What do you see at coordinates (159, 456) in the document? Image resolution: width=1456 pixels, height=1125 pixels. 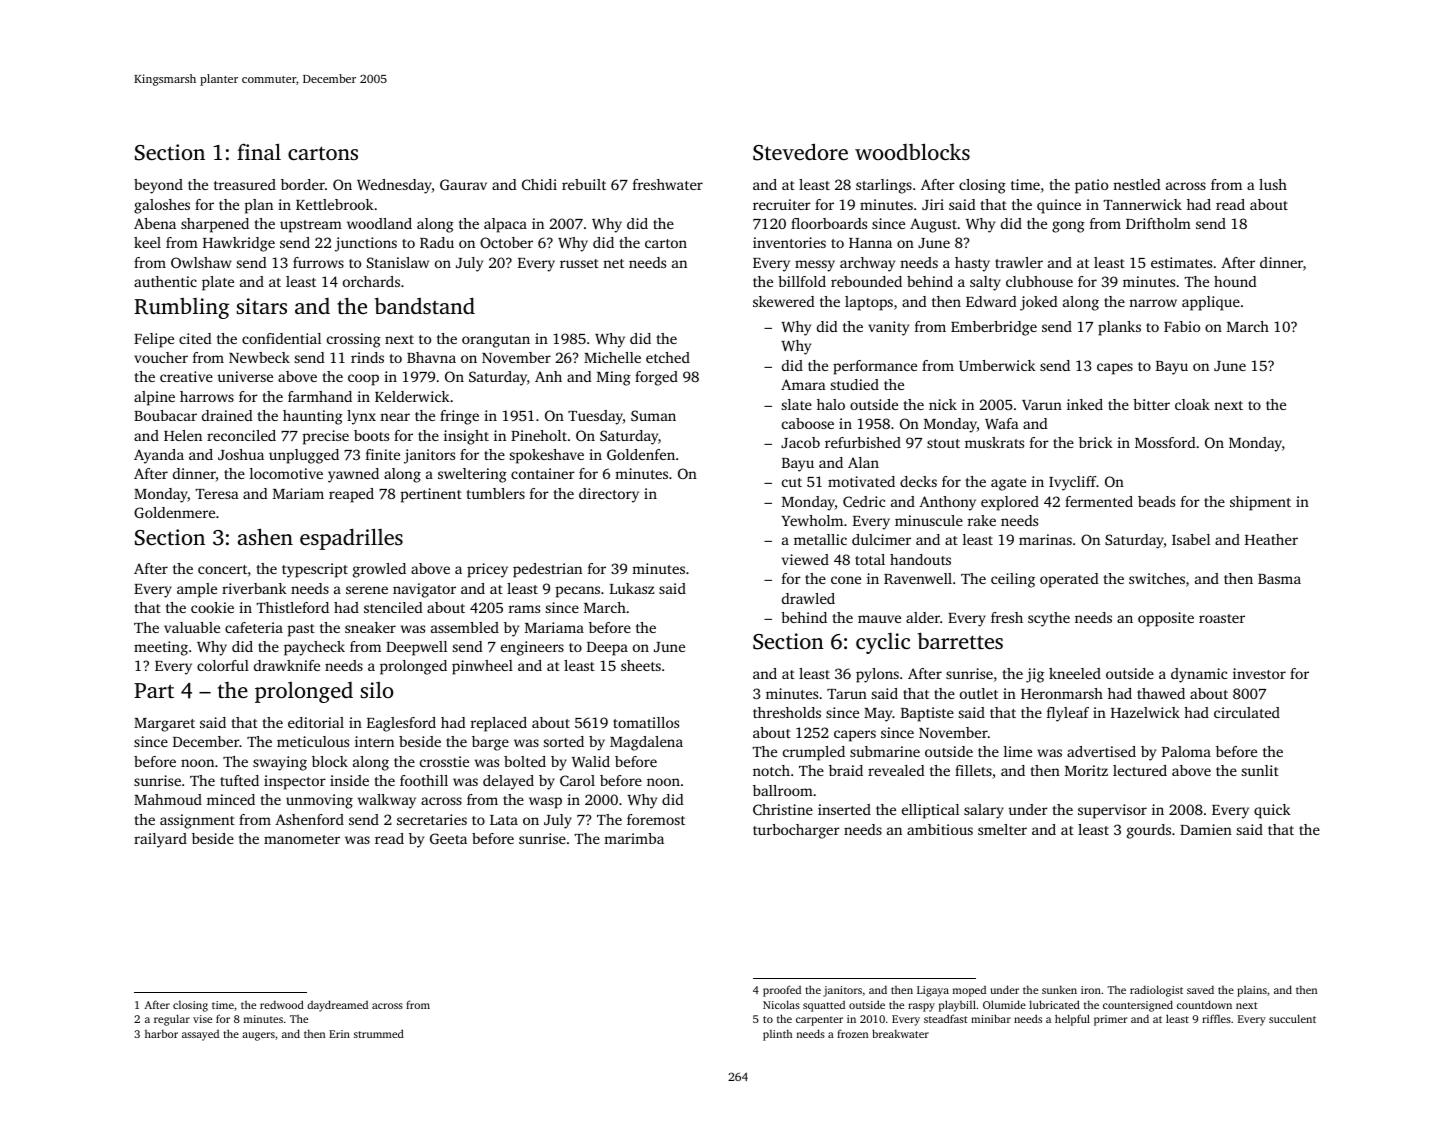 I see `Ayanda` at bounding box center [159, 456].
